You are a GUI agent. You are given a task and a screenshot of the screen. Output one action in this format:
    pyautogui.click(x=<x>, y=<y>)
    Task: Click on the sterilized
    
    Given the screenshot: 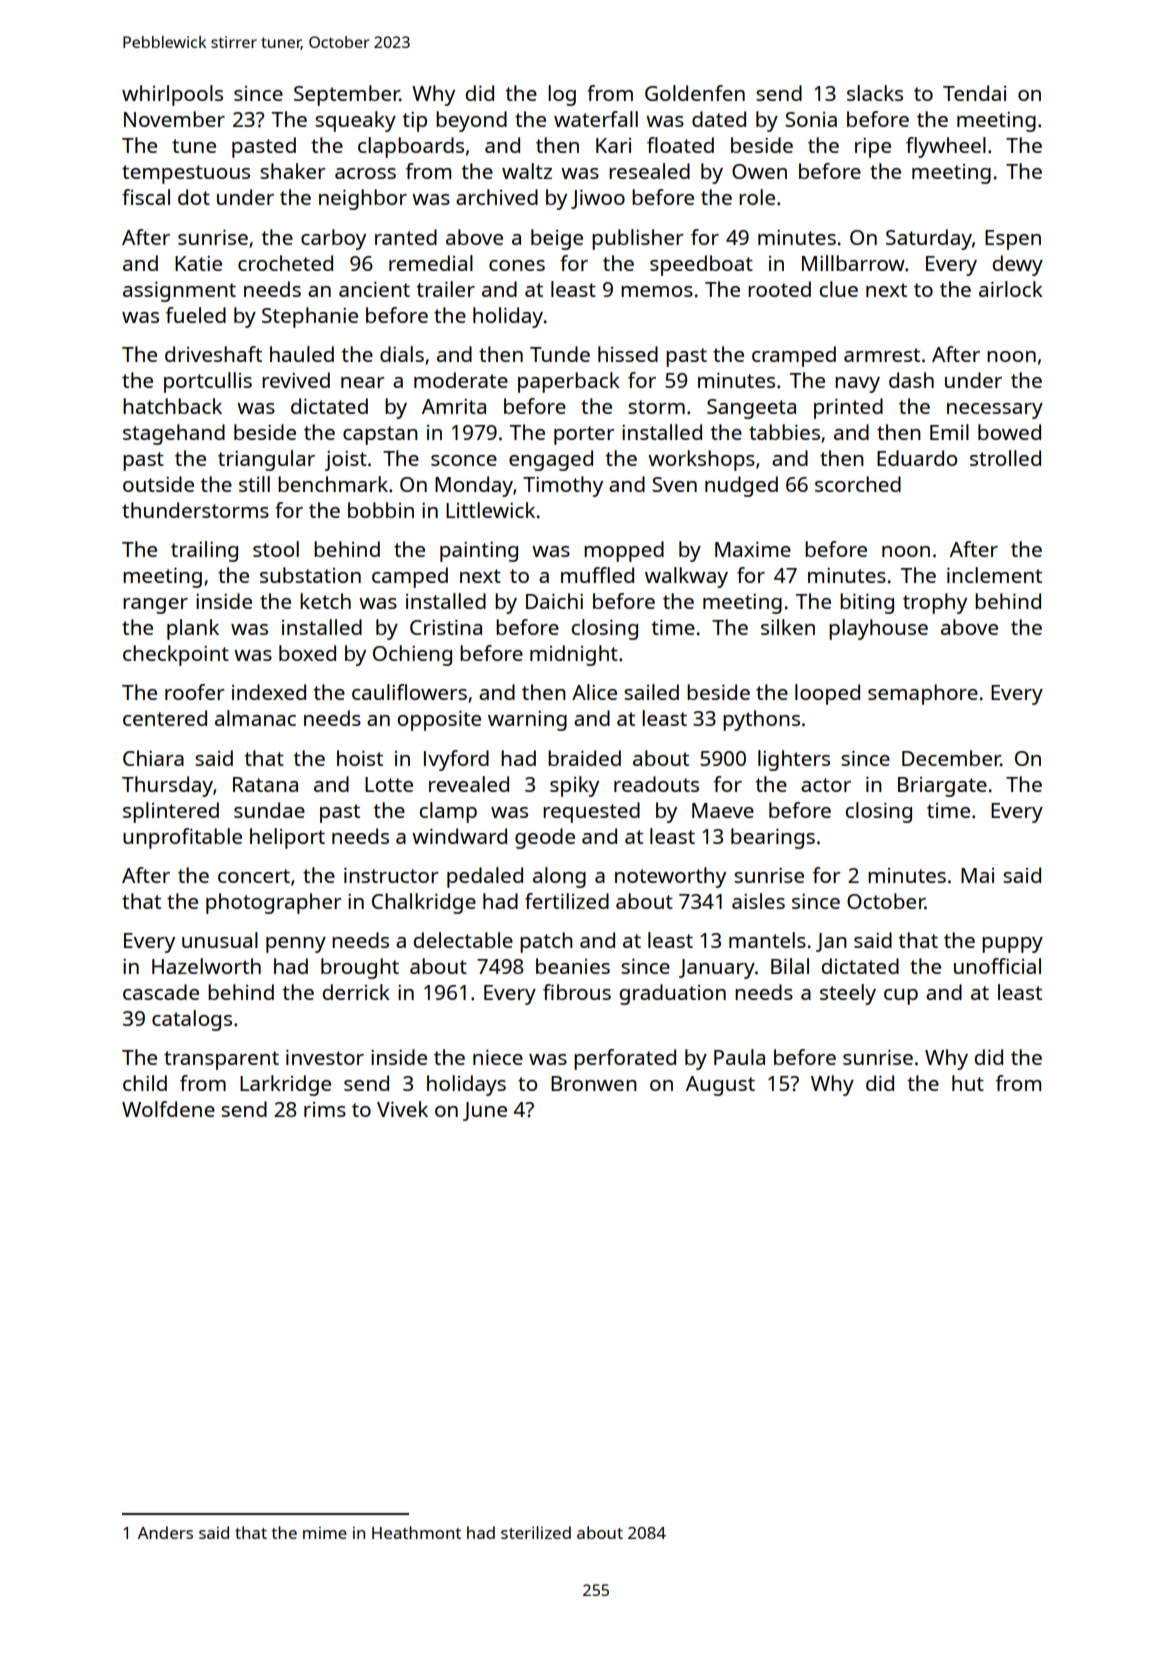 What is the action you would take?
    pyautogui.click(x=536, y=1532)
